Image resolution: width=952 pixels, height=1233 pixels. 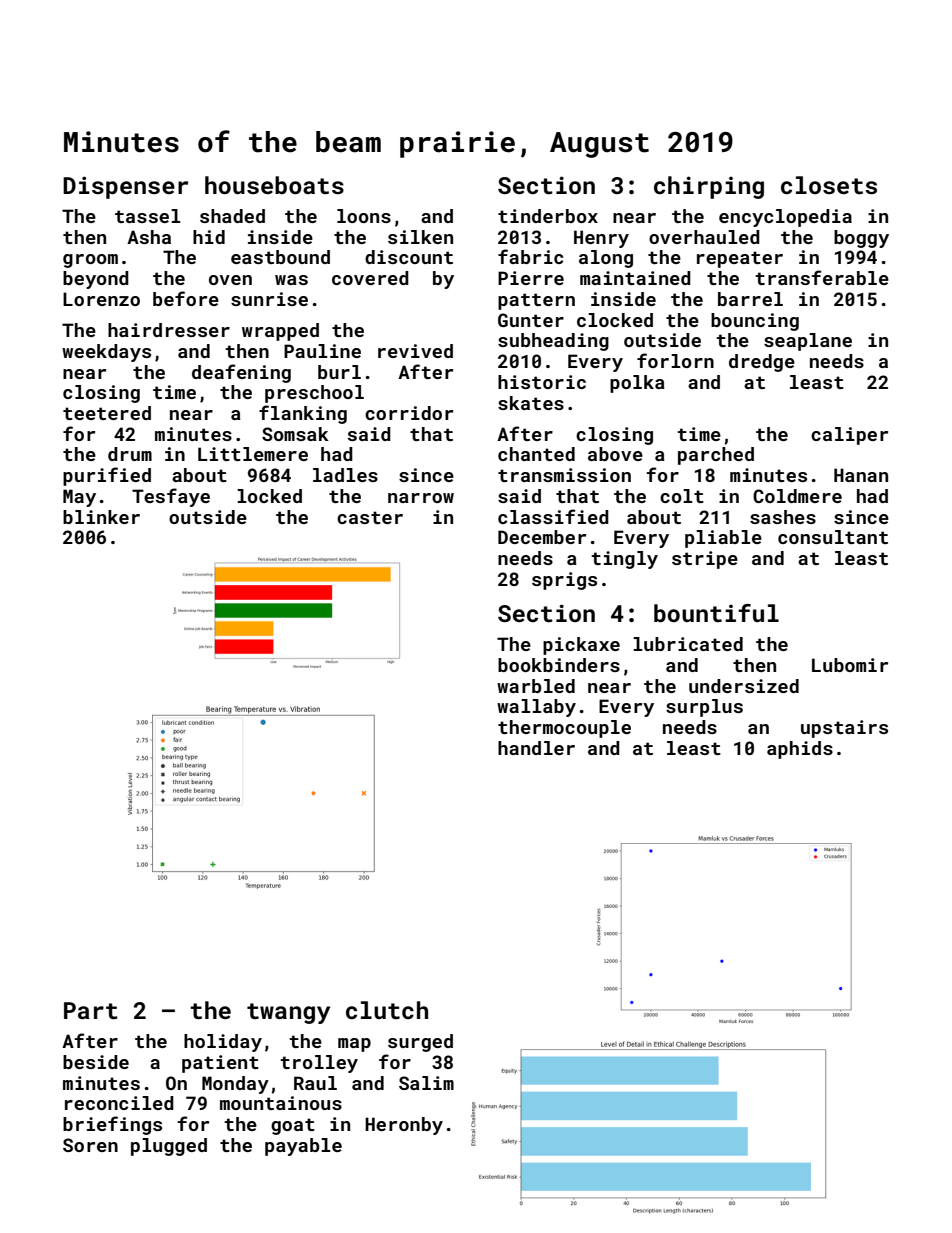 What do you see at coordinates (531, 320) in the image?
I see `Gunter` at bounding box center [531, 320].
